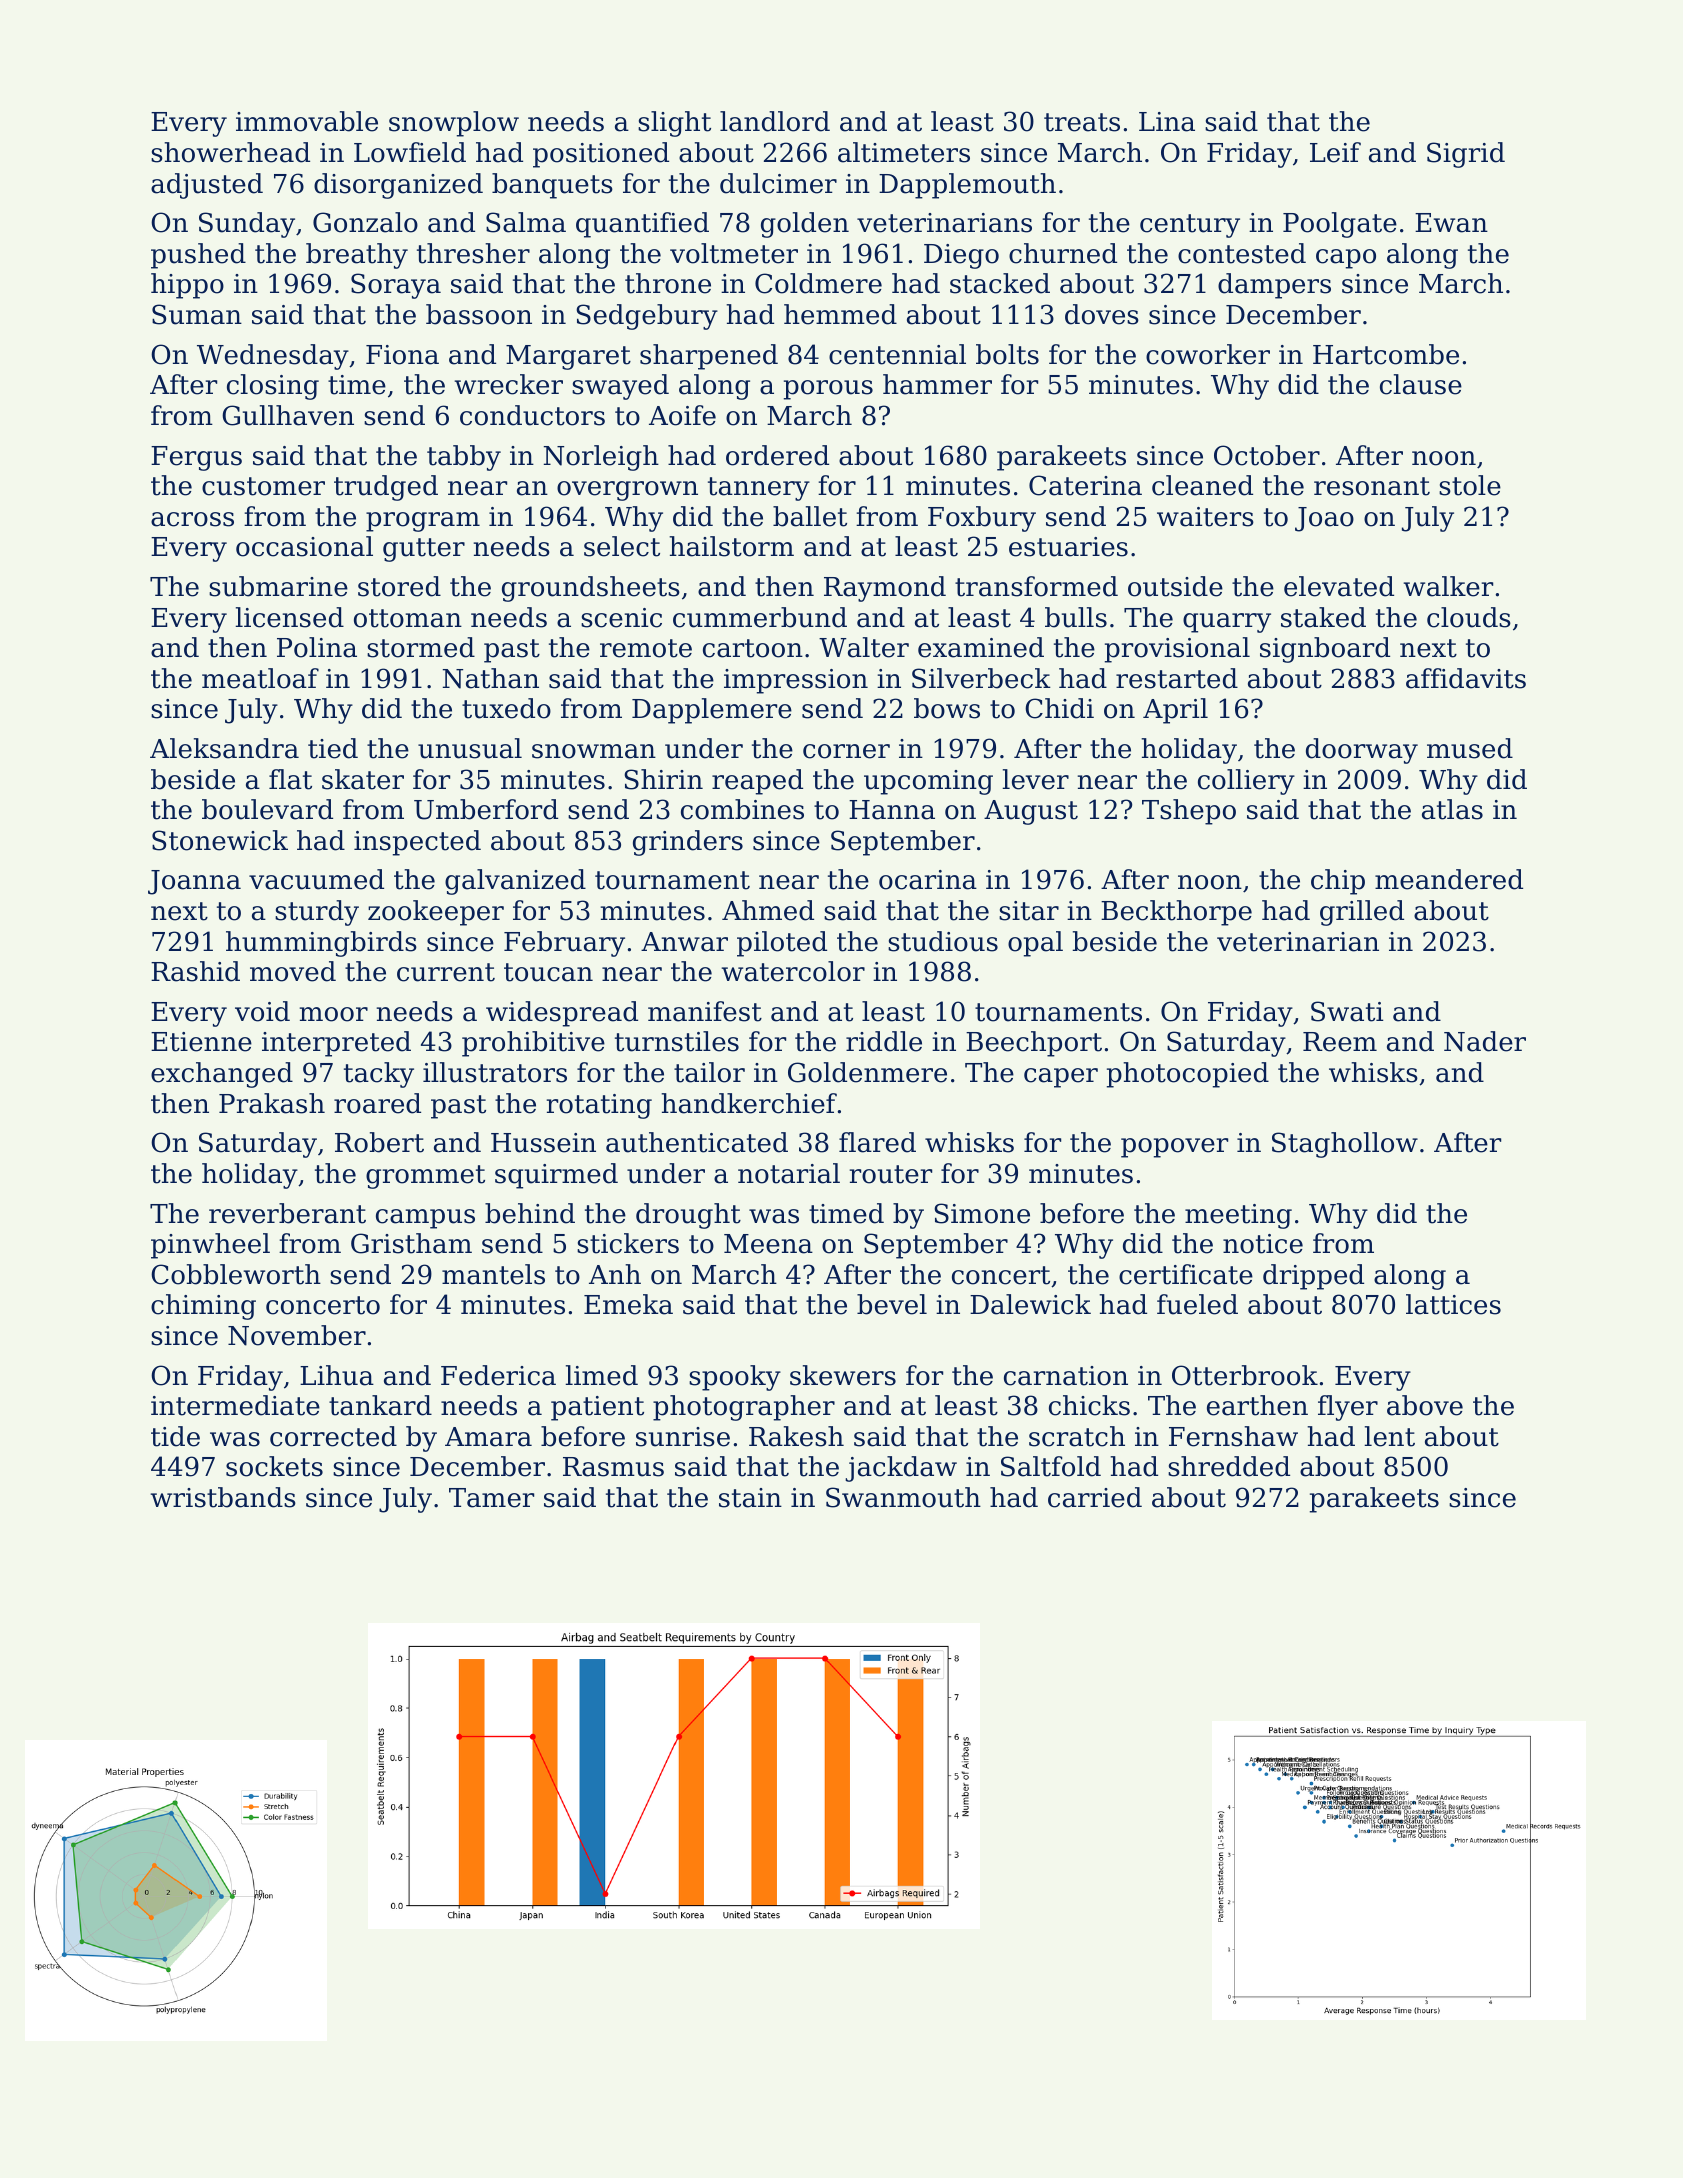 The width and height of the screenshot is (1683, 2178). What do you see at coordinates (1007, 354) in the screenshot?
I see `bolts` at bounding box center [1007, 354].
